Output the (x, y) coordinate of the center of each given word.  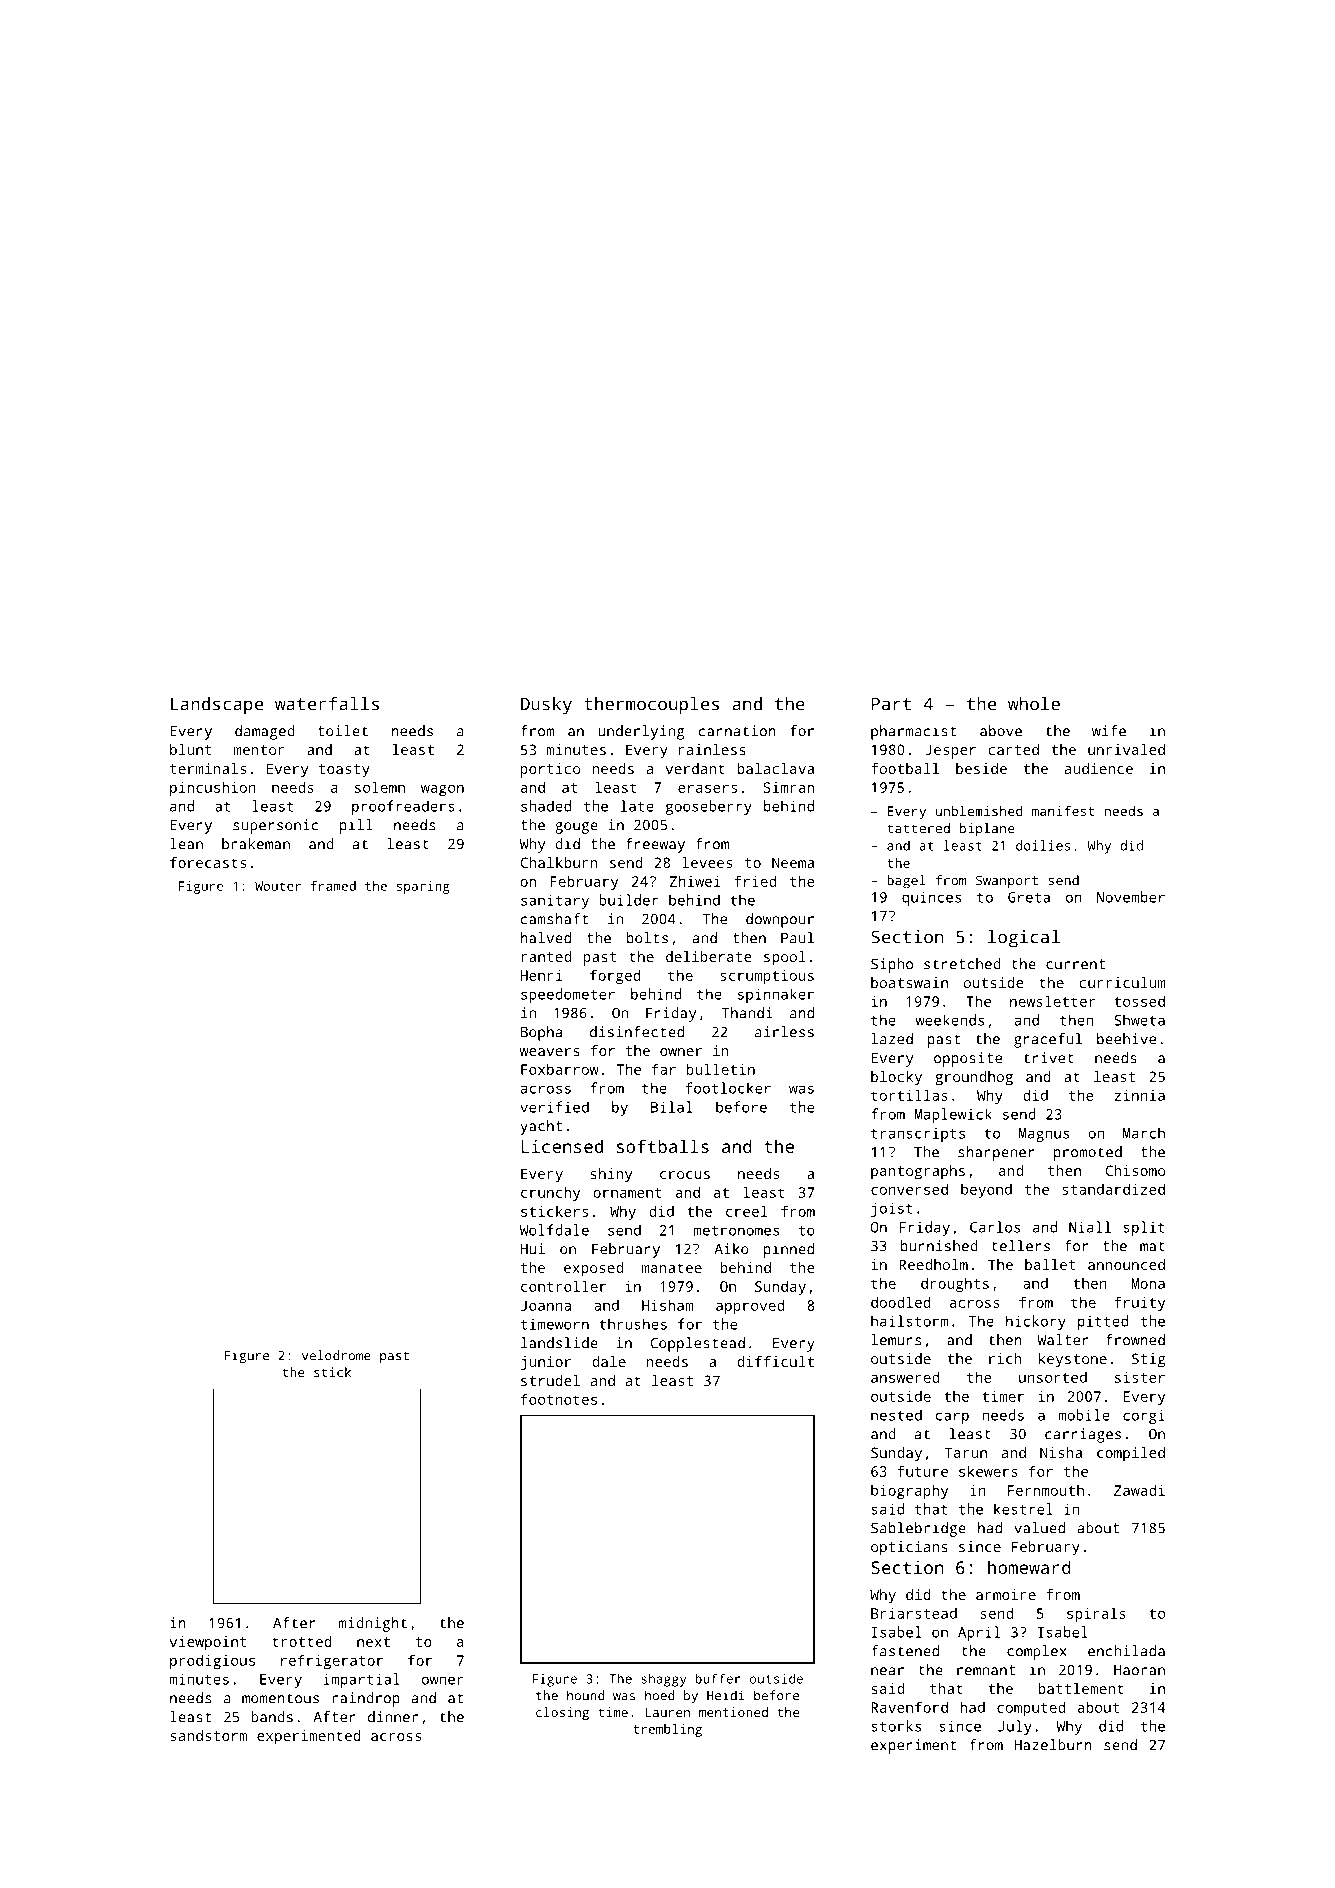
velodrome (336, 1355)
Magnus (1044, 1135)
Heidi (725, 1695)
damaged (265, 732)
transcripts (918, 1134)
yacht (541, 1127)
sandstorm (208, 1735)
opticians (909, 1548)
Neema (793, 862)
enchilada (1126, 1651)
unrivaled (1126, 749)
